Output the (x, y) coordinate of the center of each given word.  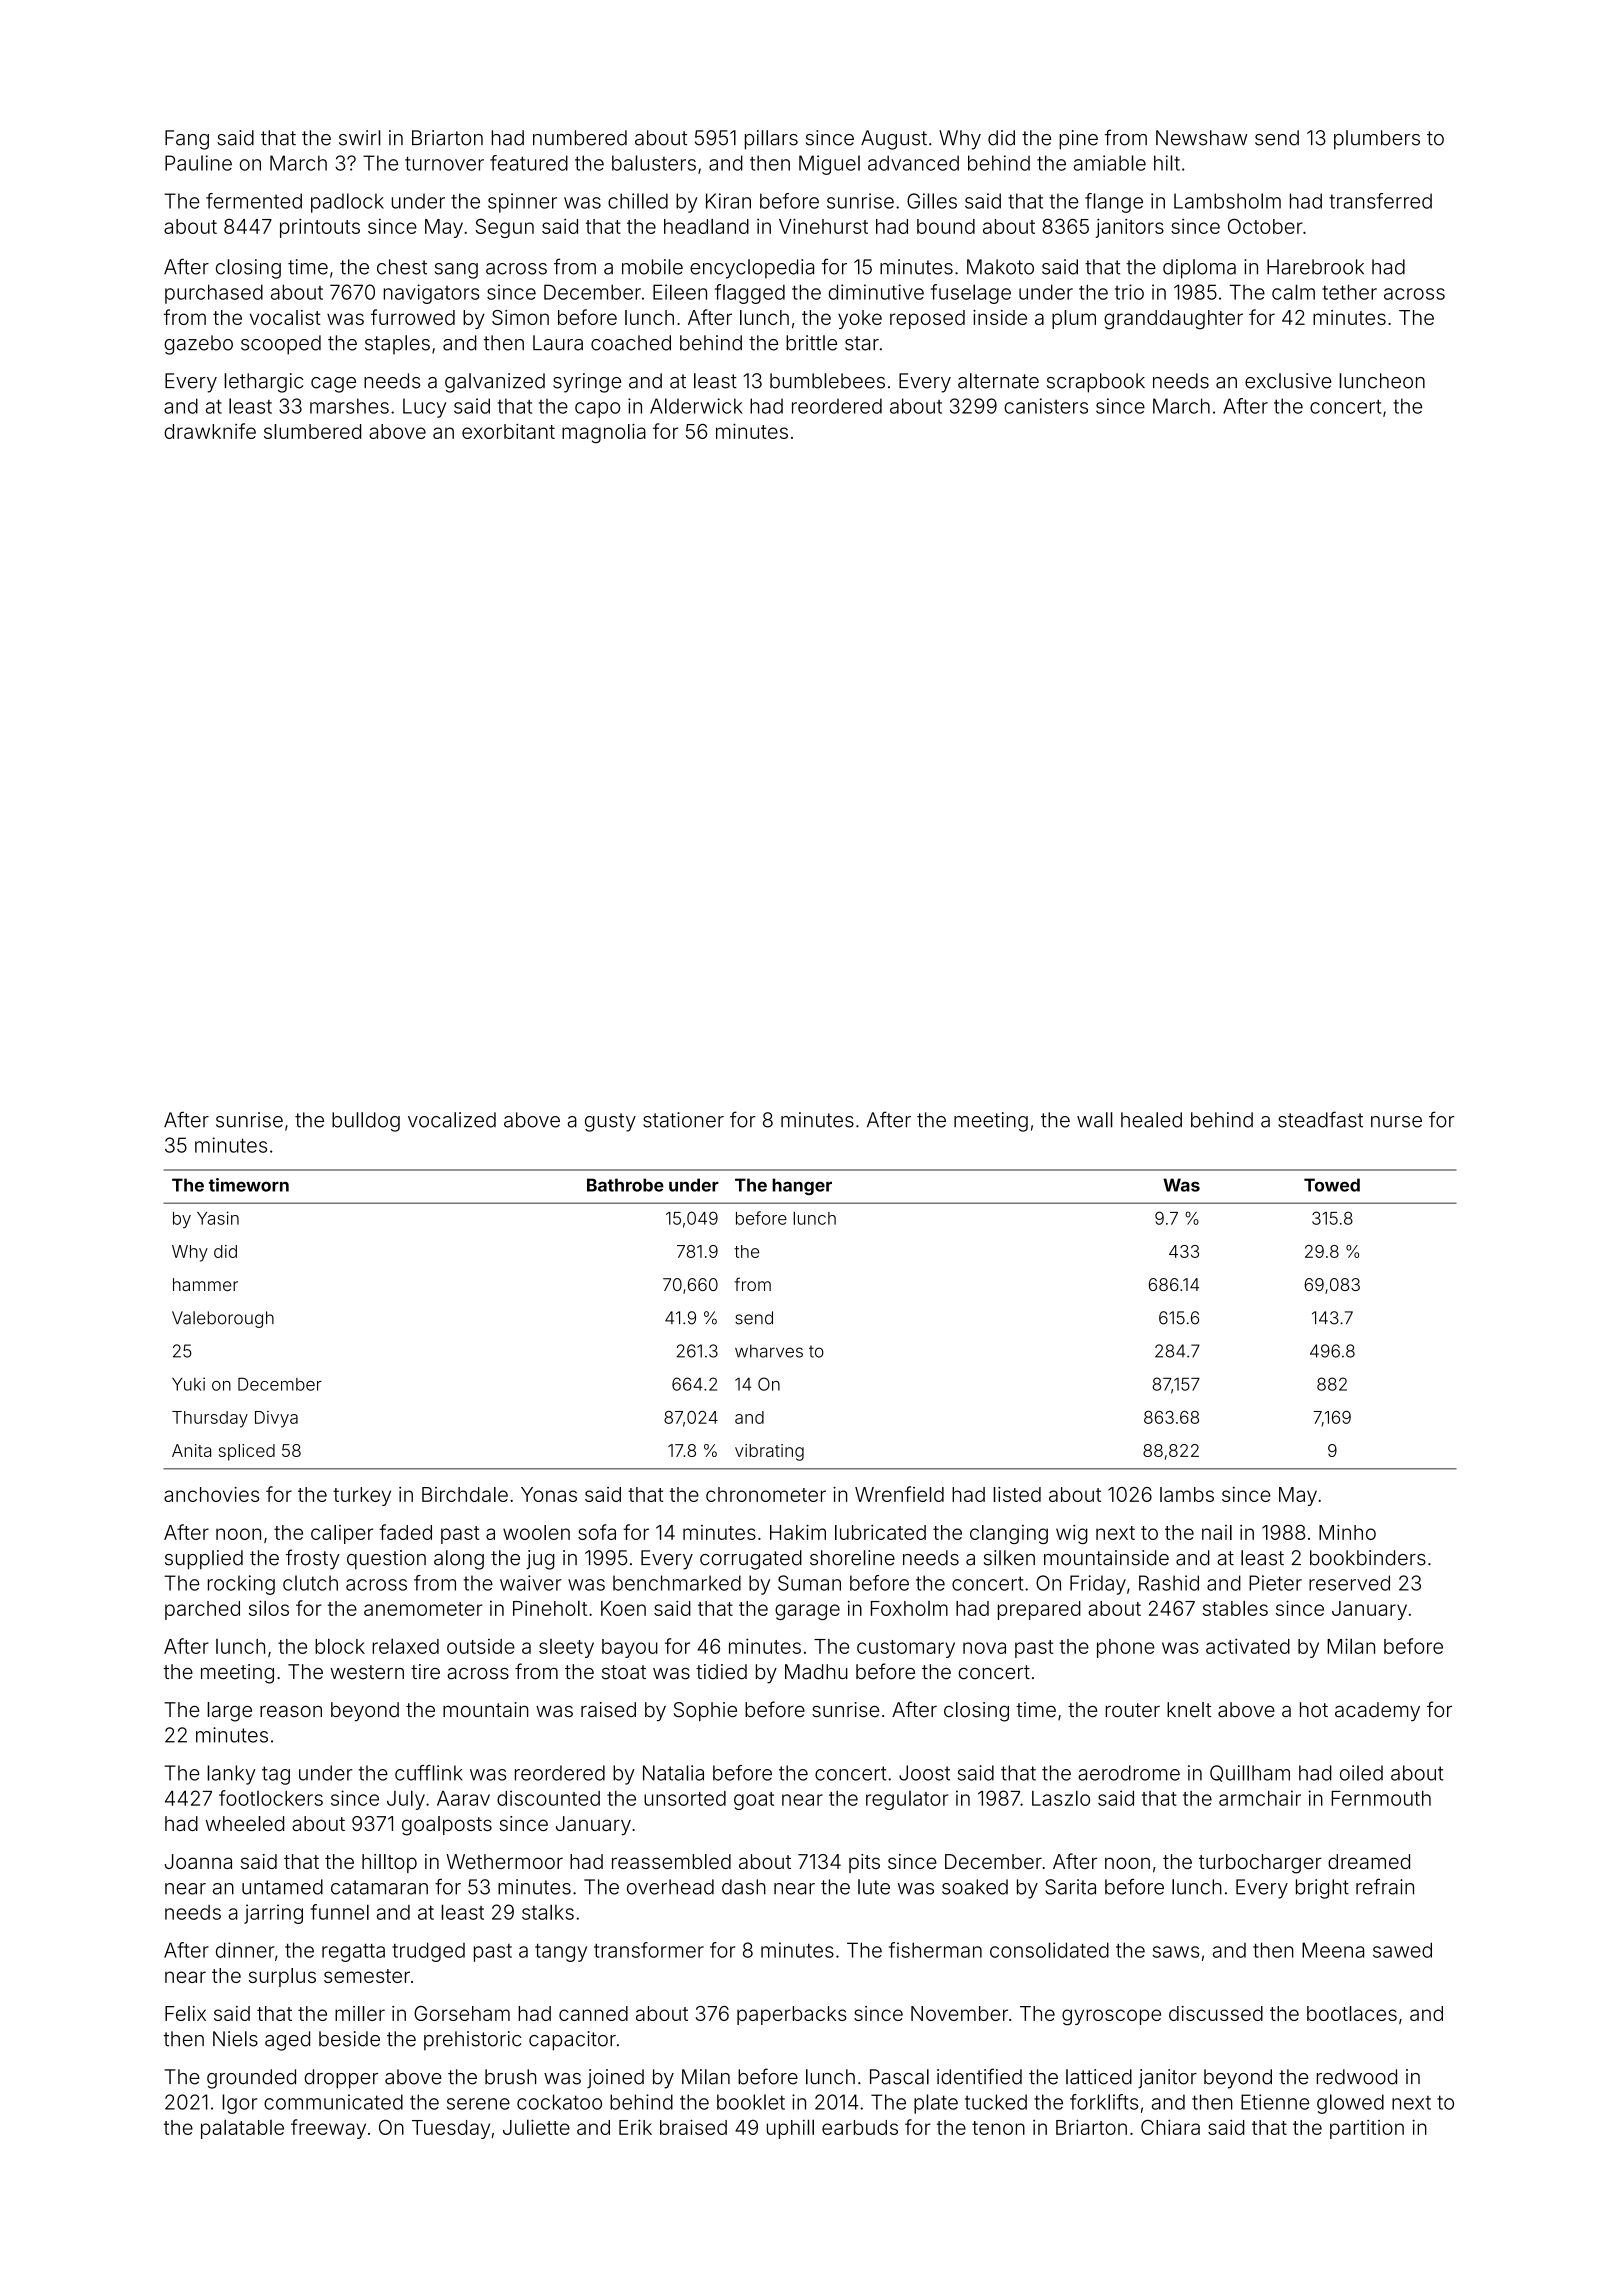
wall (1095, 1120)
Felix (185, 2013)
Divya (276, 1419)
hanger (802, 1186)
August (894, 140)
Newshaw (1202, 138)
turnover (444, 163)
